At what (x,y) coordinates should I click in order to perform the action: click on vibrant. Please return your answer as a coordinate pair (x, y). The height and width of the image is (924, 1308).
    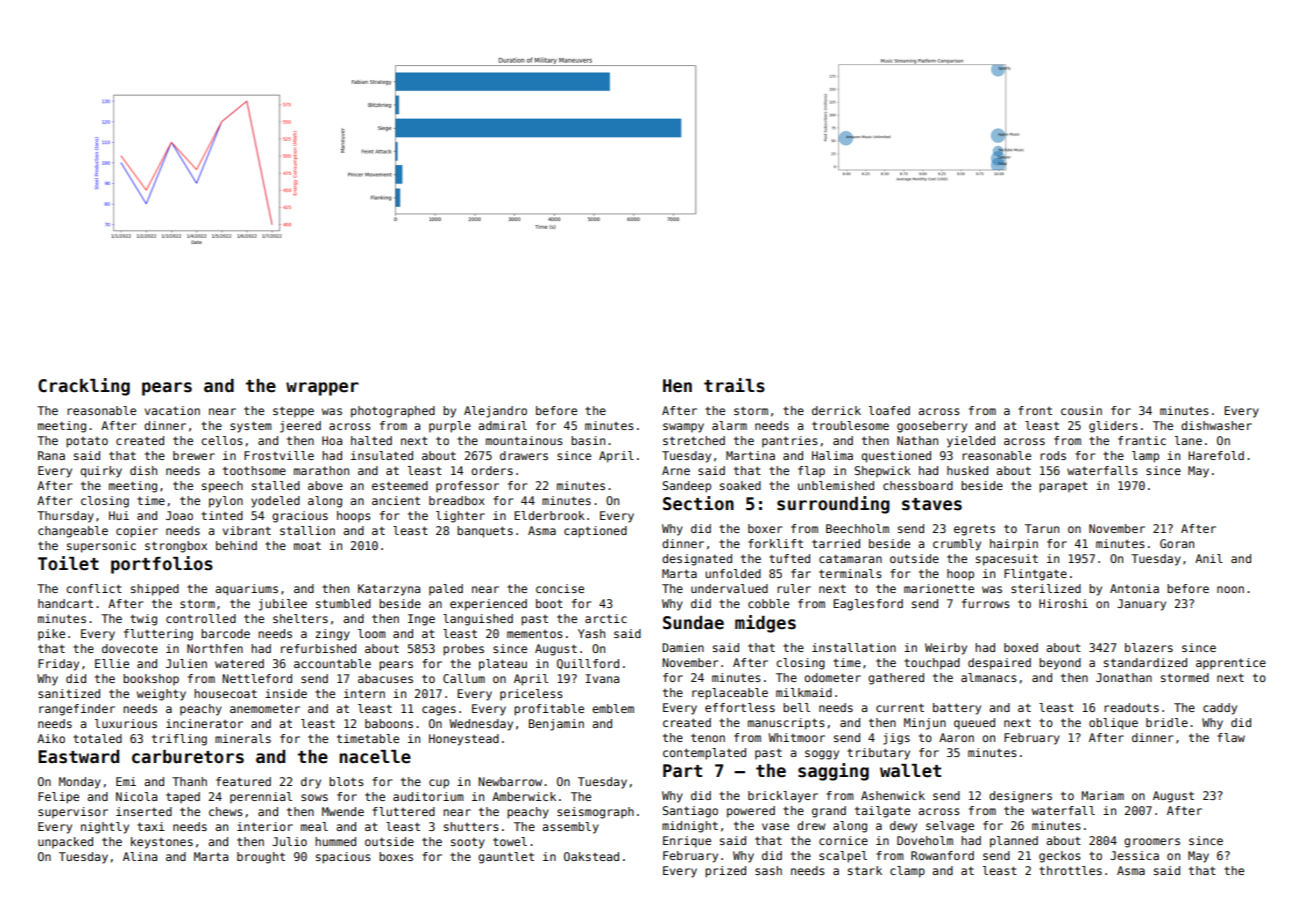
    Looking at the image, I should click on (247, 530).
